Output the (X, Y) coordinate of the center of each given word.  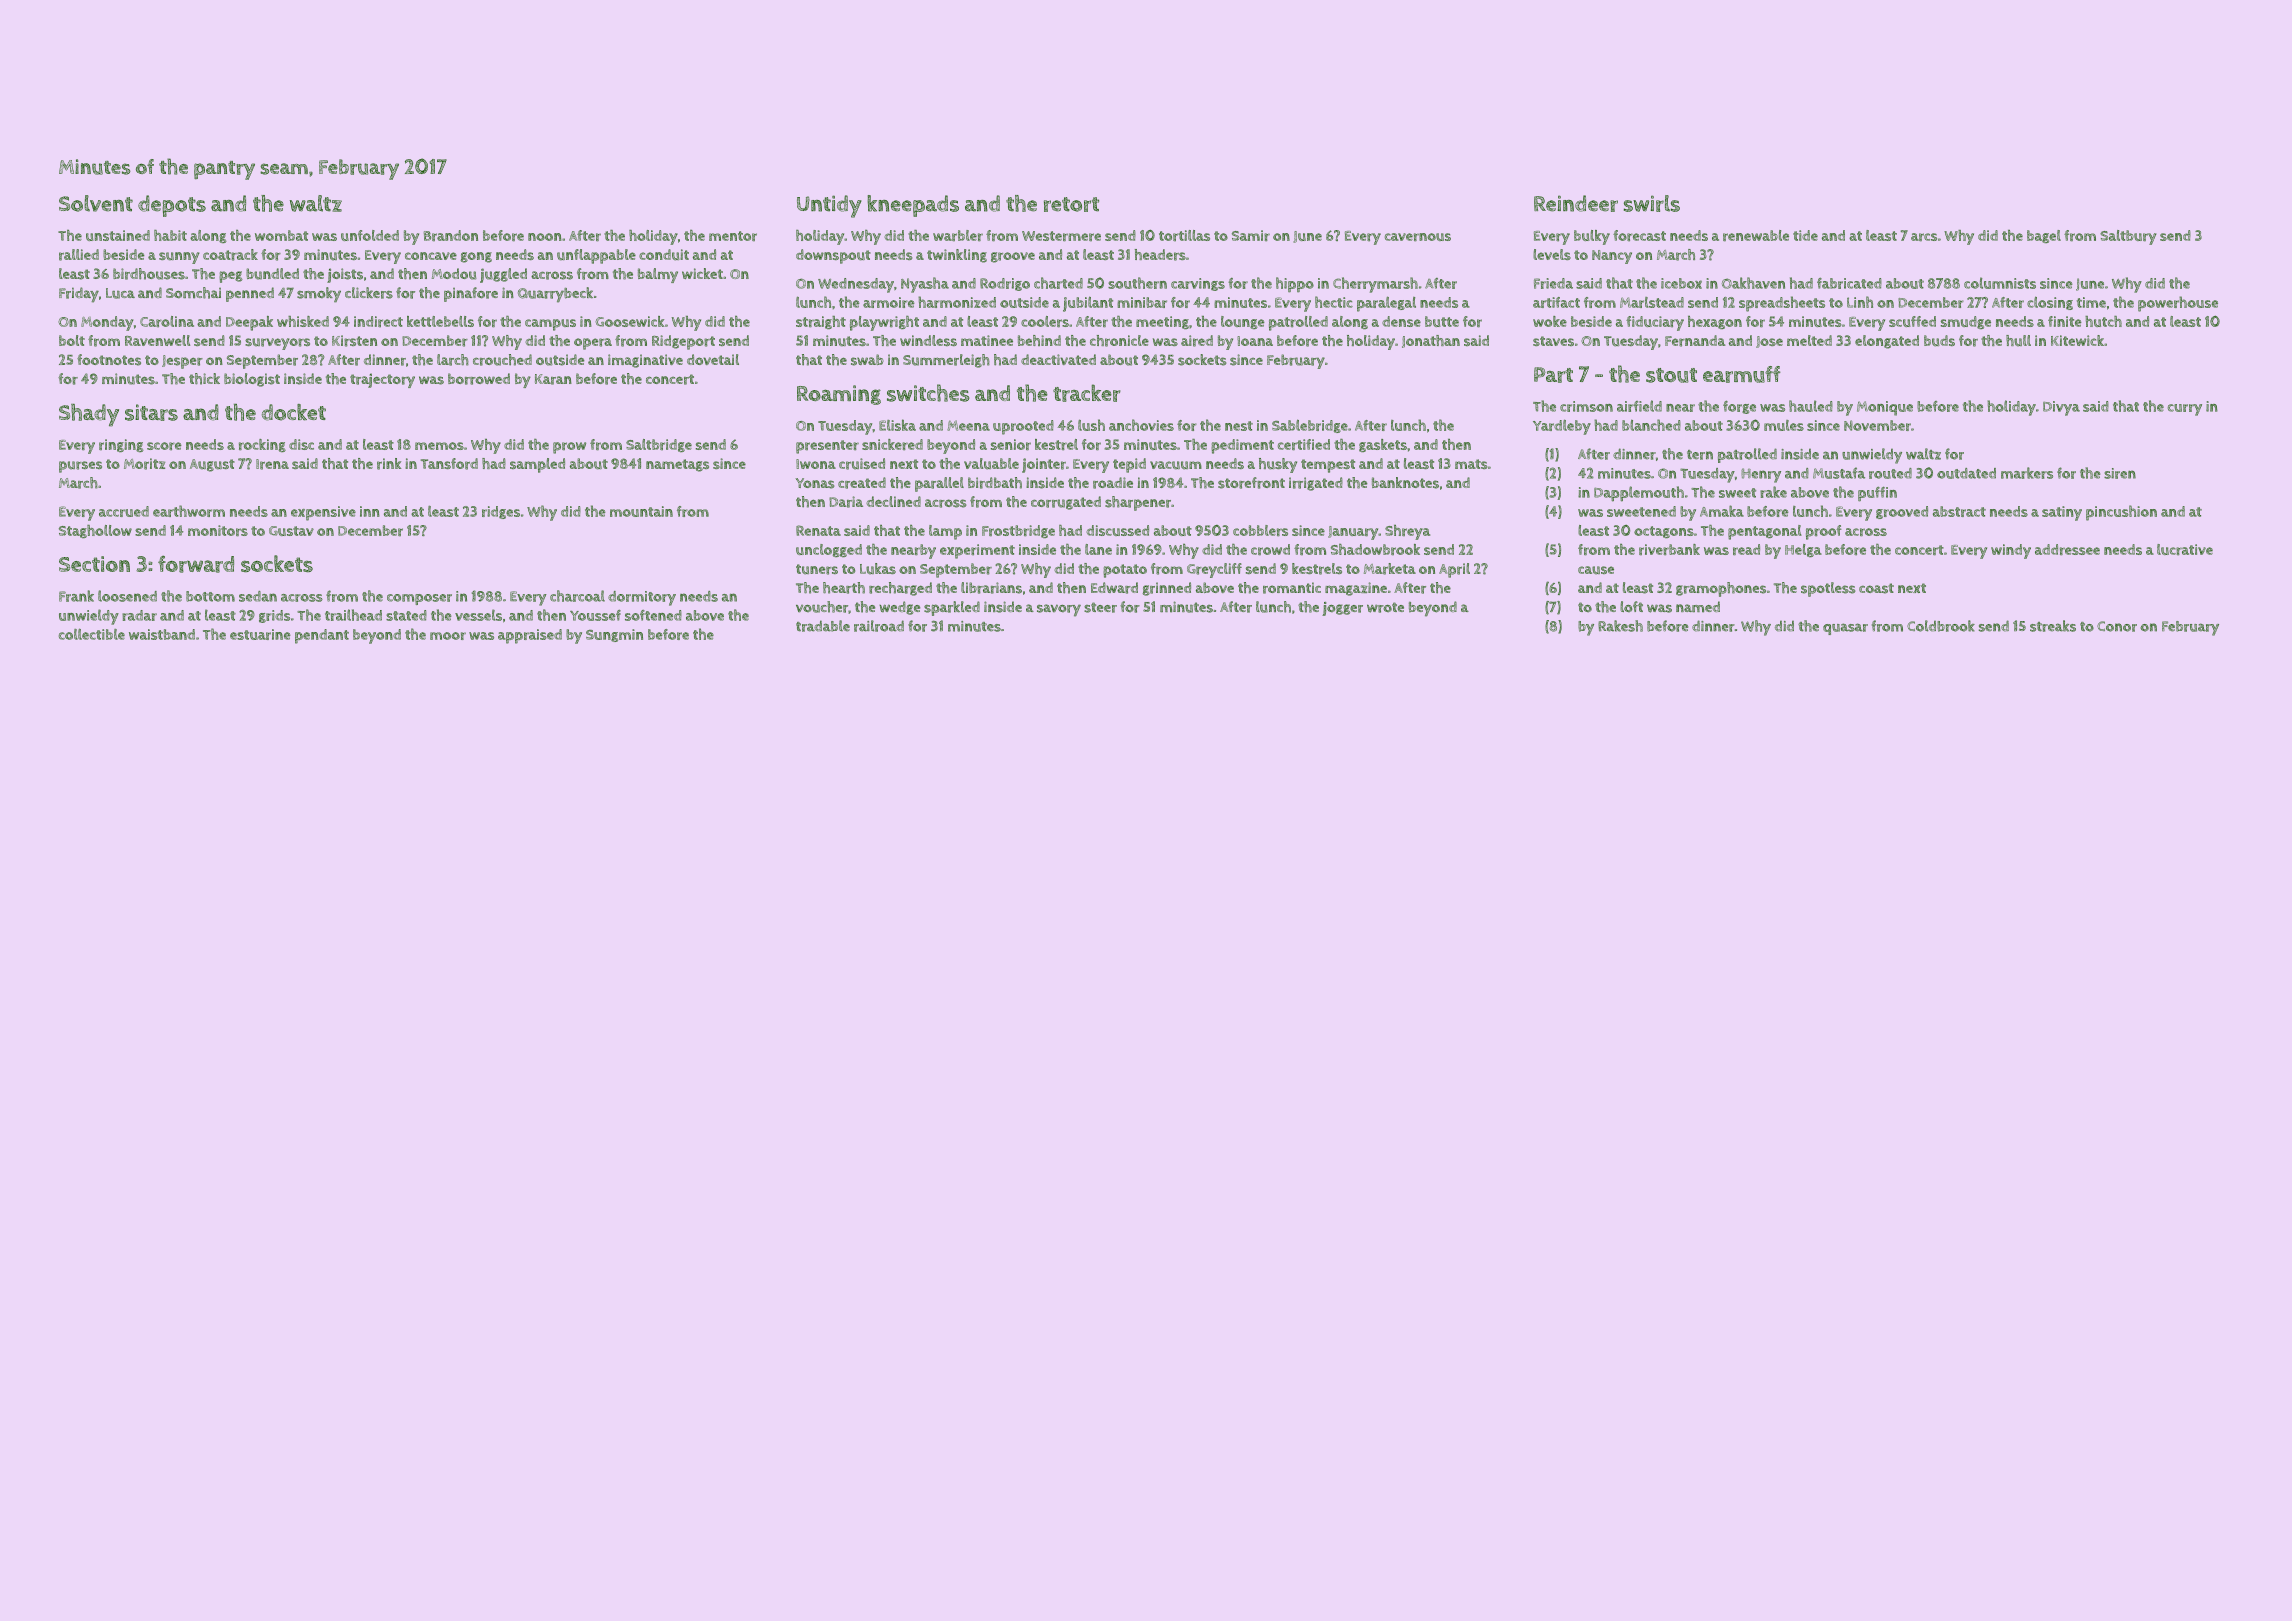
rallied (79, 255)
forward (196, 564)
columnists (2000, 283)
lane (1098, 549)
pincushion (2121, 513)
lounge (1243, 322)
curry (2185, 410)
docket (294, 412)
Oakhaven (1753, 283)
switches (928, 393)
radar (139, 615)
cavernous (1418, 237)
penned (250, 294)
